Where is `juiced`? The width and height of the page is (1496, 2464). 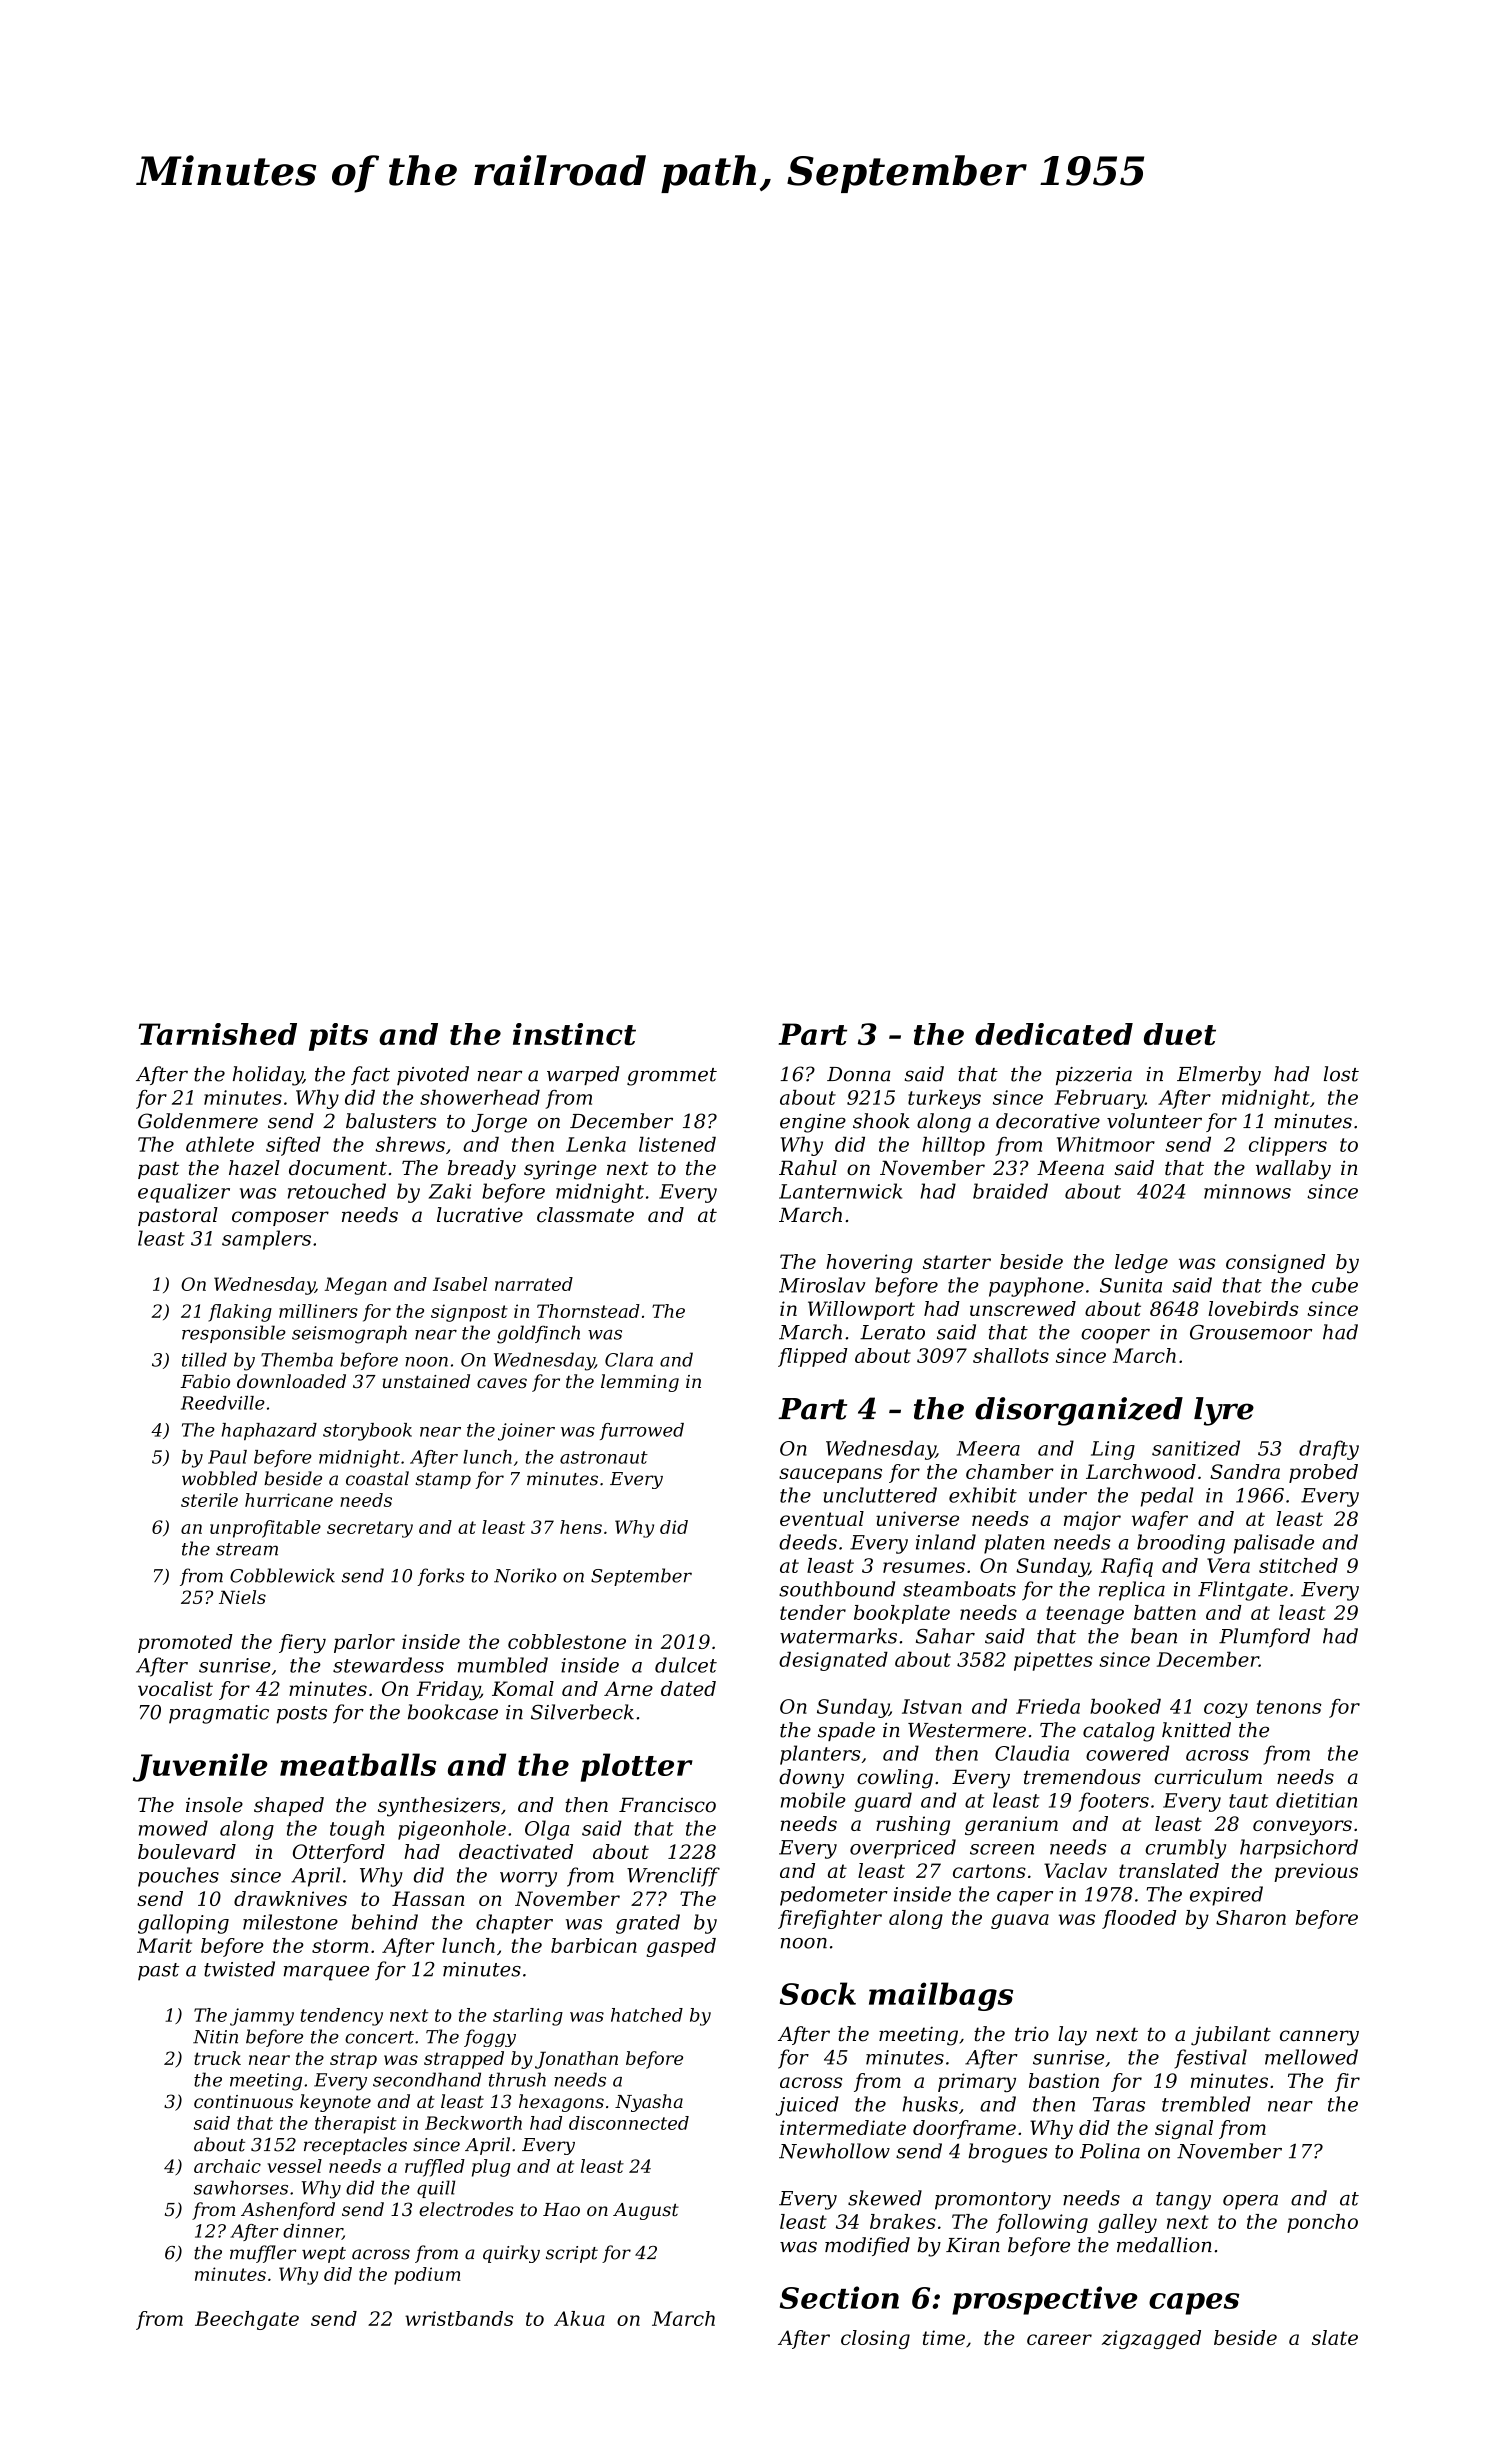
juiced is located at coordinates (807, 2106).
